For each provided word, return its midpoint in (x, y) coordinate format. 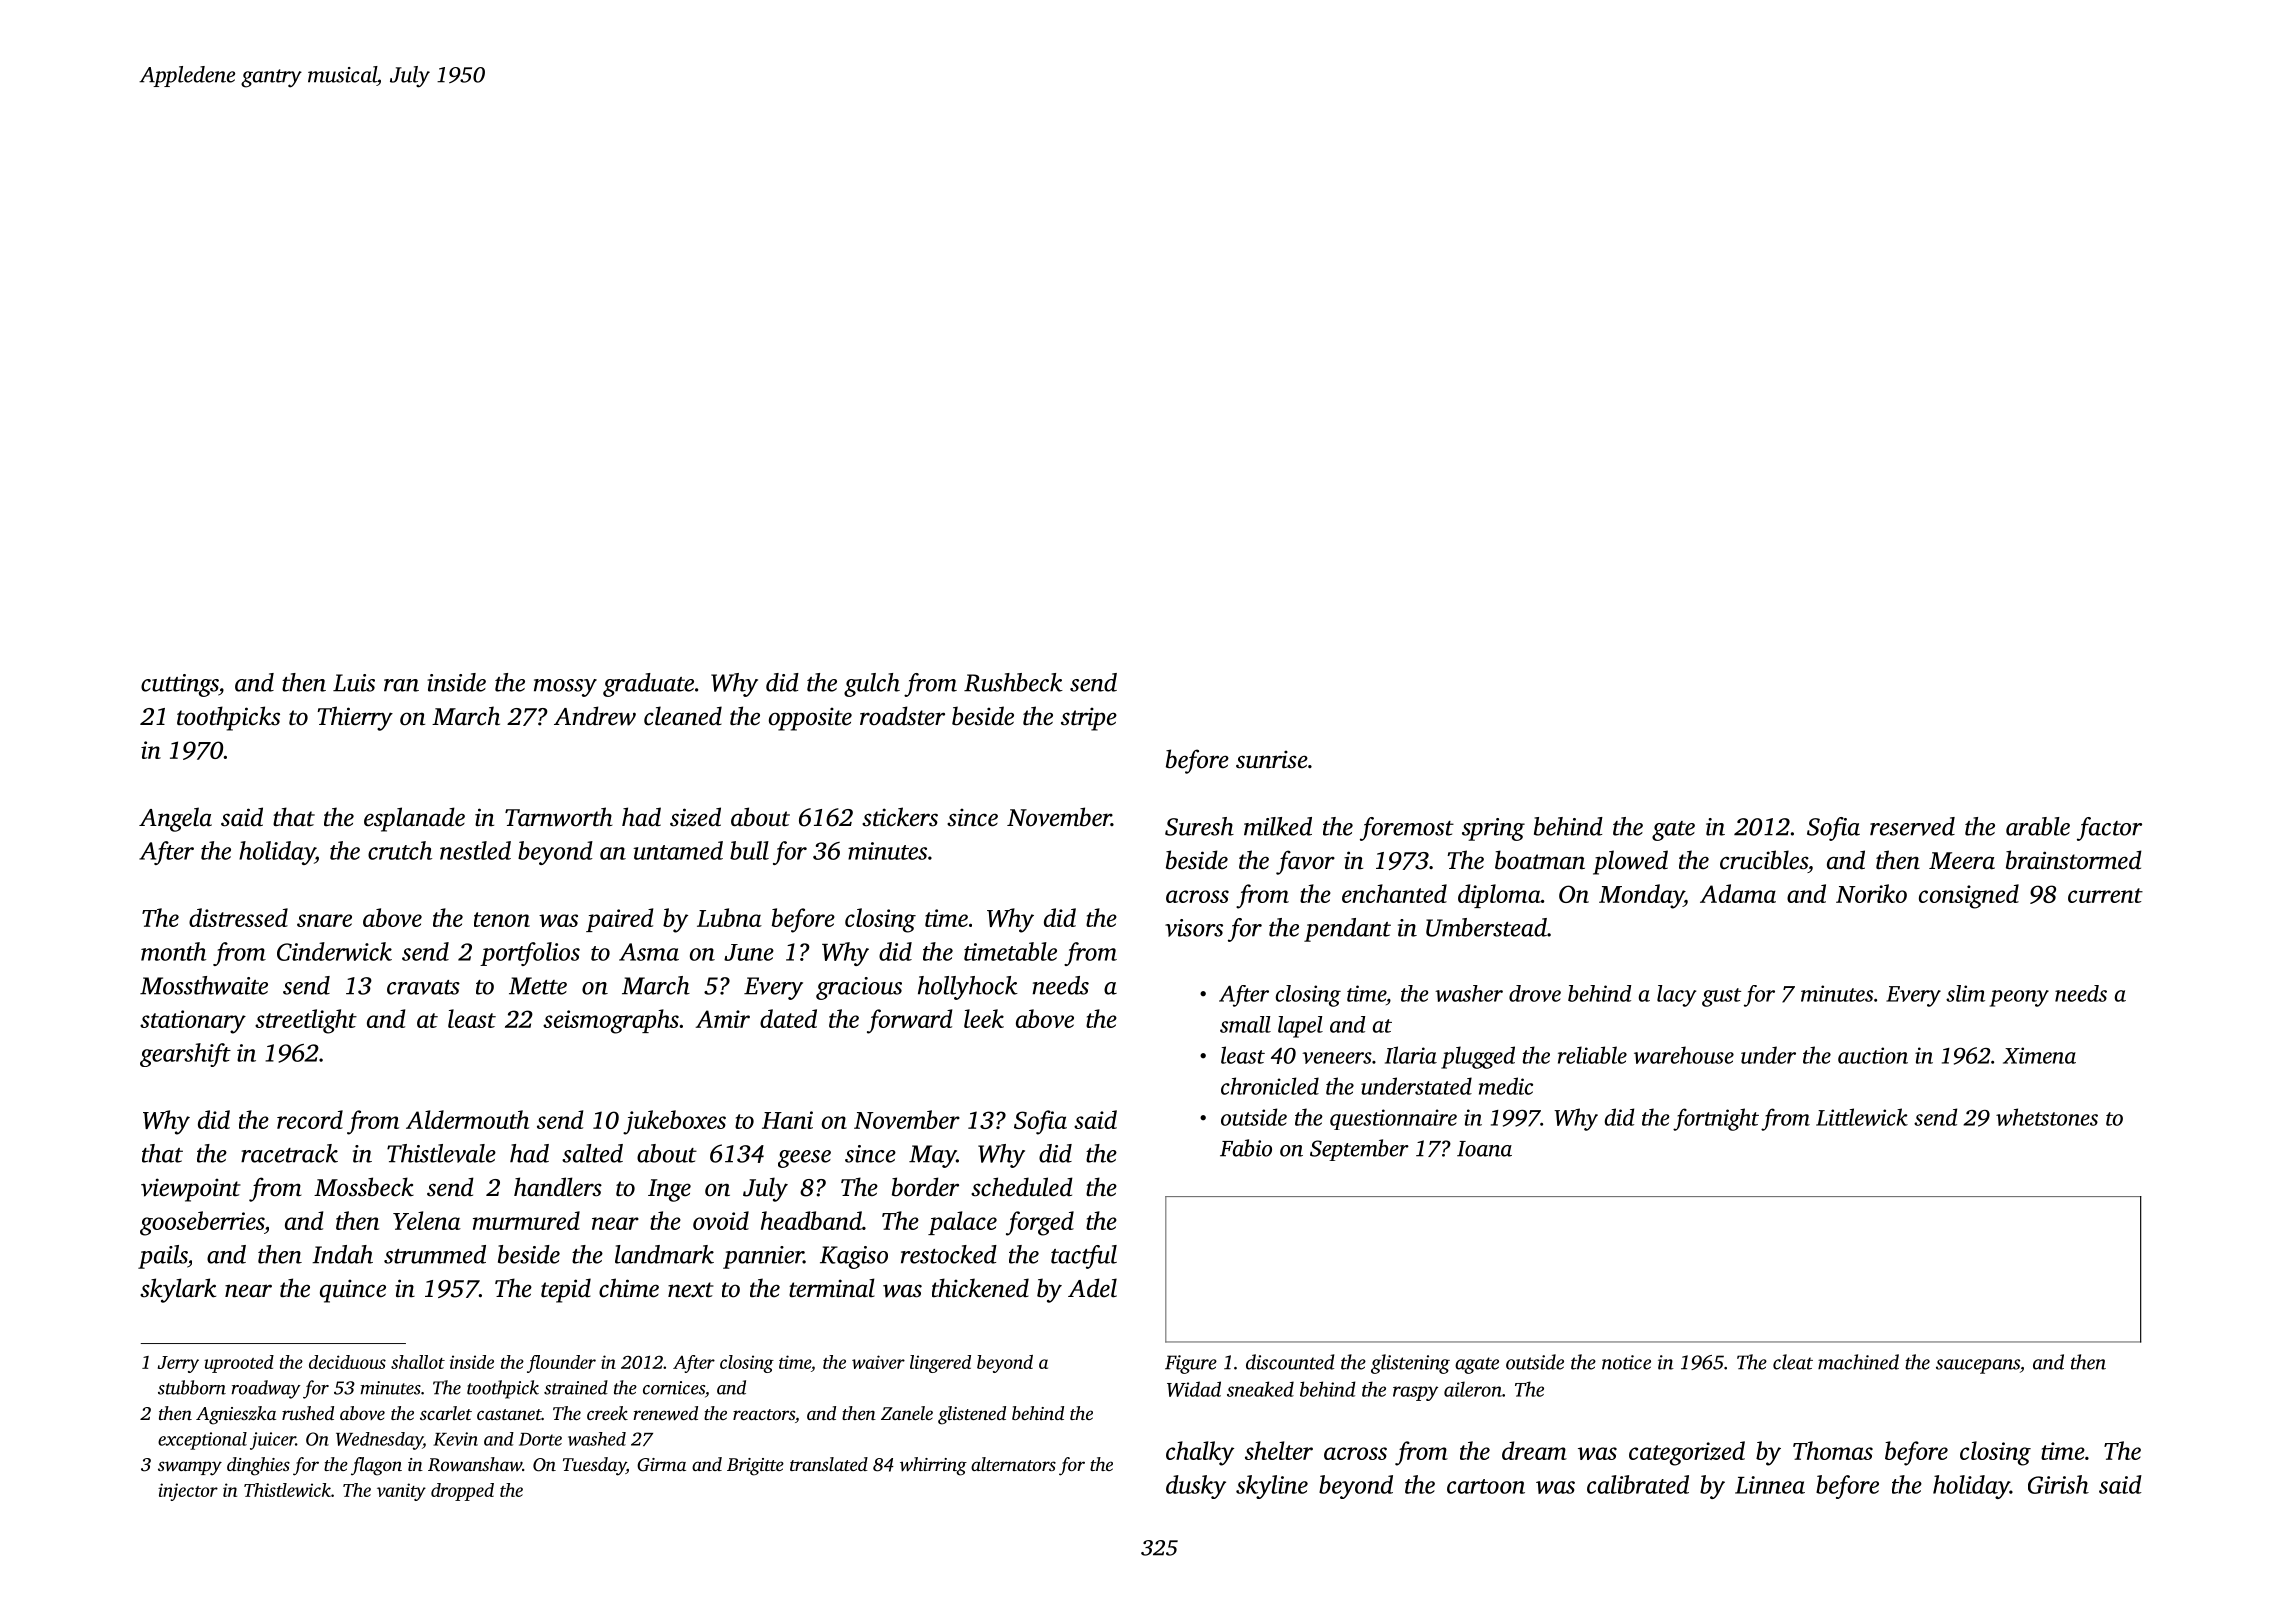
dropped (462, 1492)
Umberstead (1486, 927)
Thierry (355, 718)
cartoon (1486, 1486)
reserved (1912, 826)
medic (1506, 1086)
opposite (810, 719)
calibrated (1638, 1484)
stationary (193, 1022)
